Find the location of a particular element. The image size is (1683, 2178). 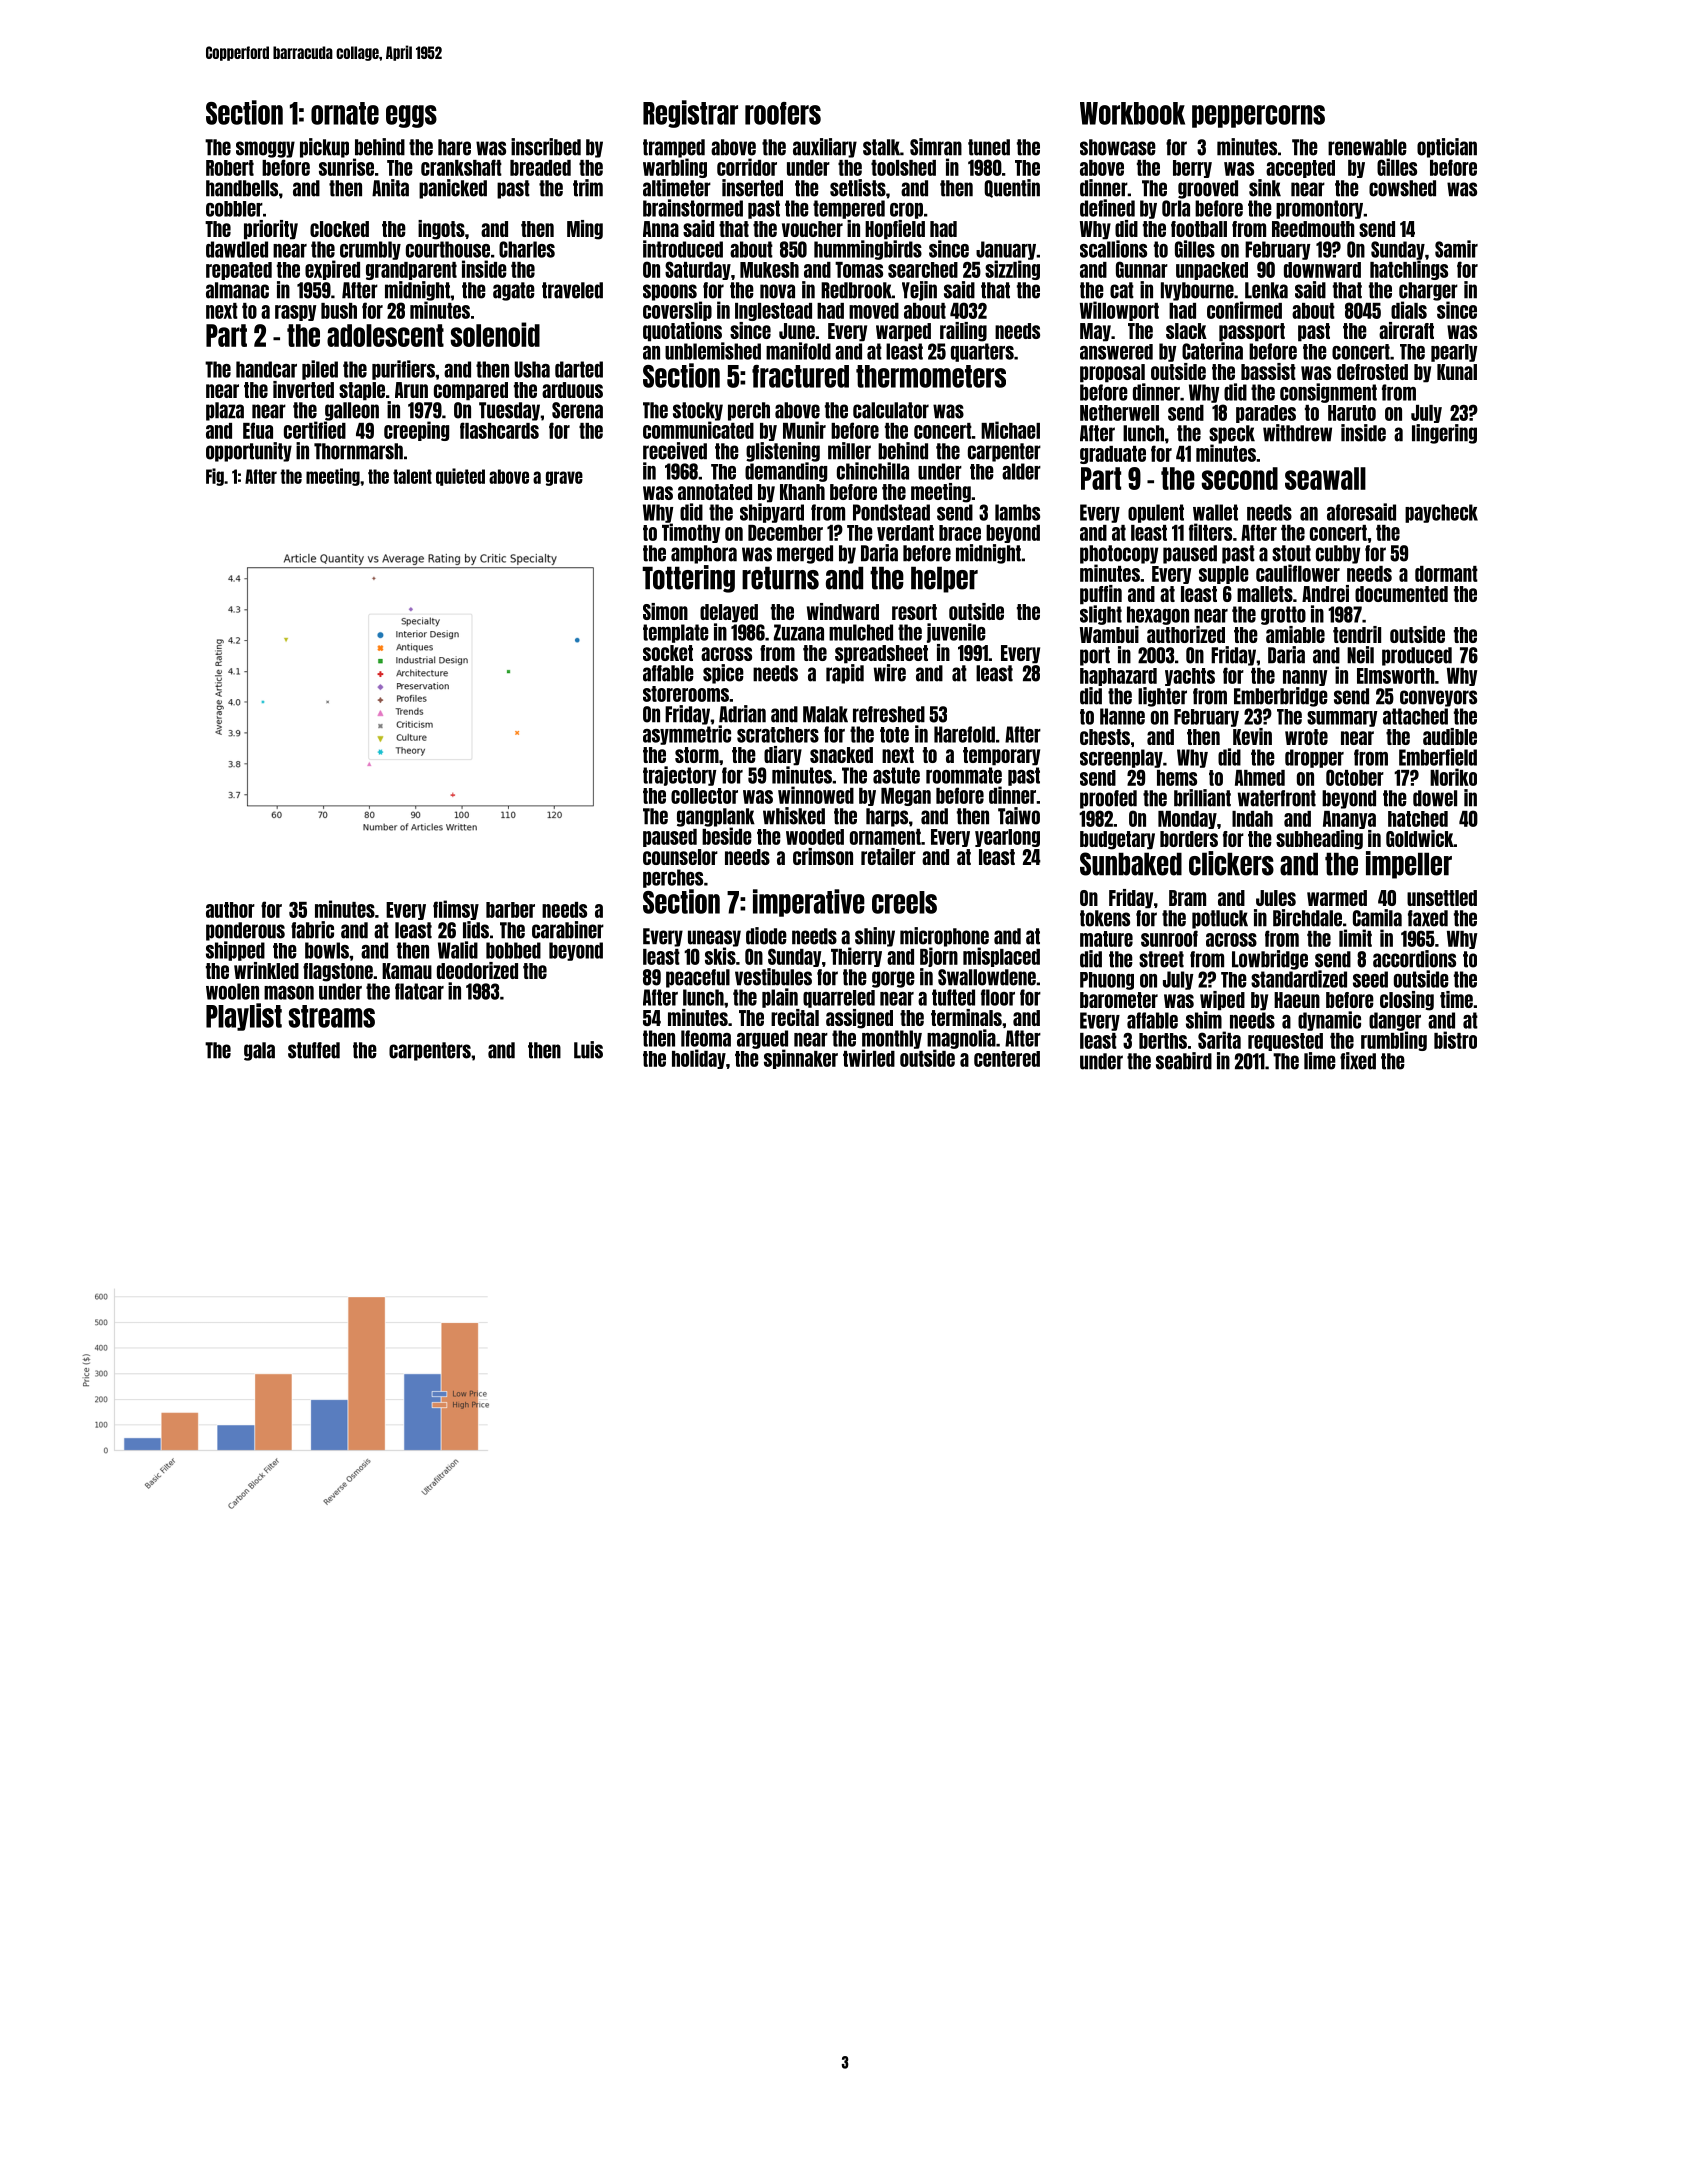

clickers is located at coordinates (1231, 863).
